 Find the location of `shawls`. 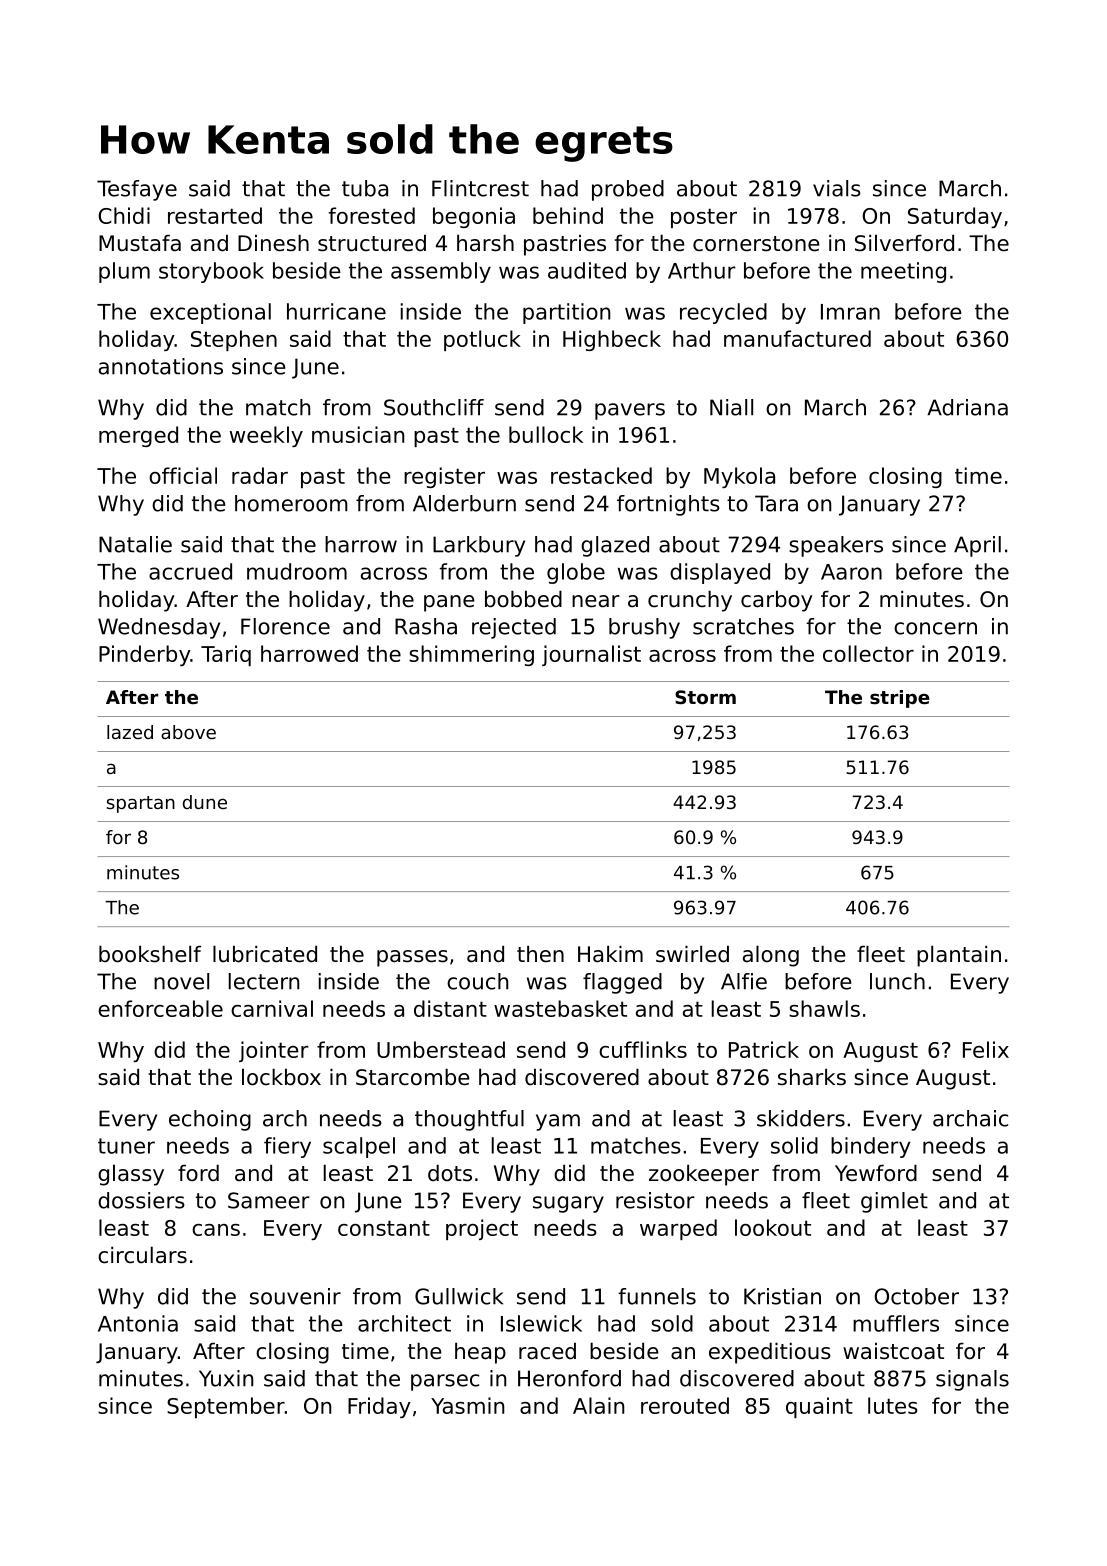

shawls is located at coordinates (824, 1008).
